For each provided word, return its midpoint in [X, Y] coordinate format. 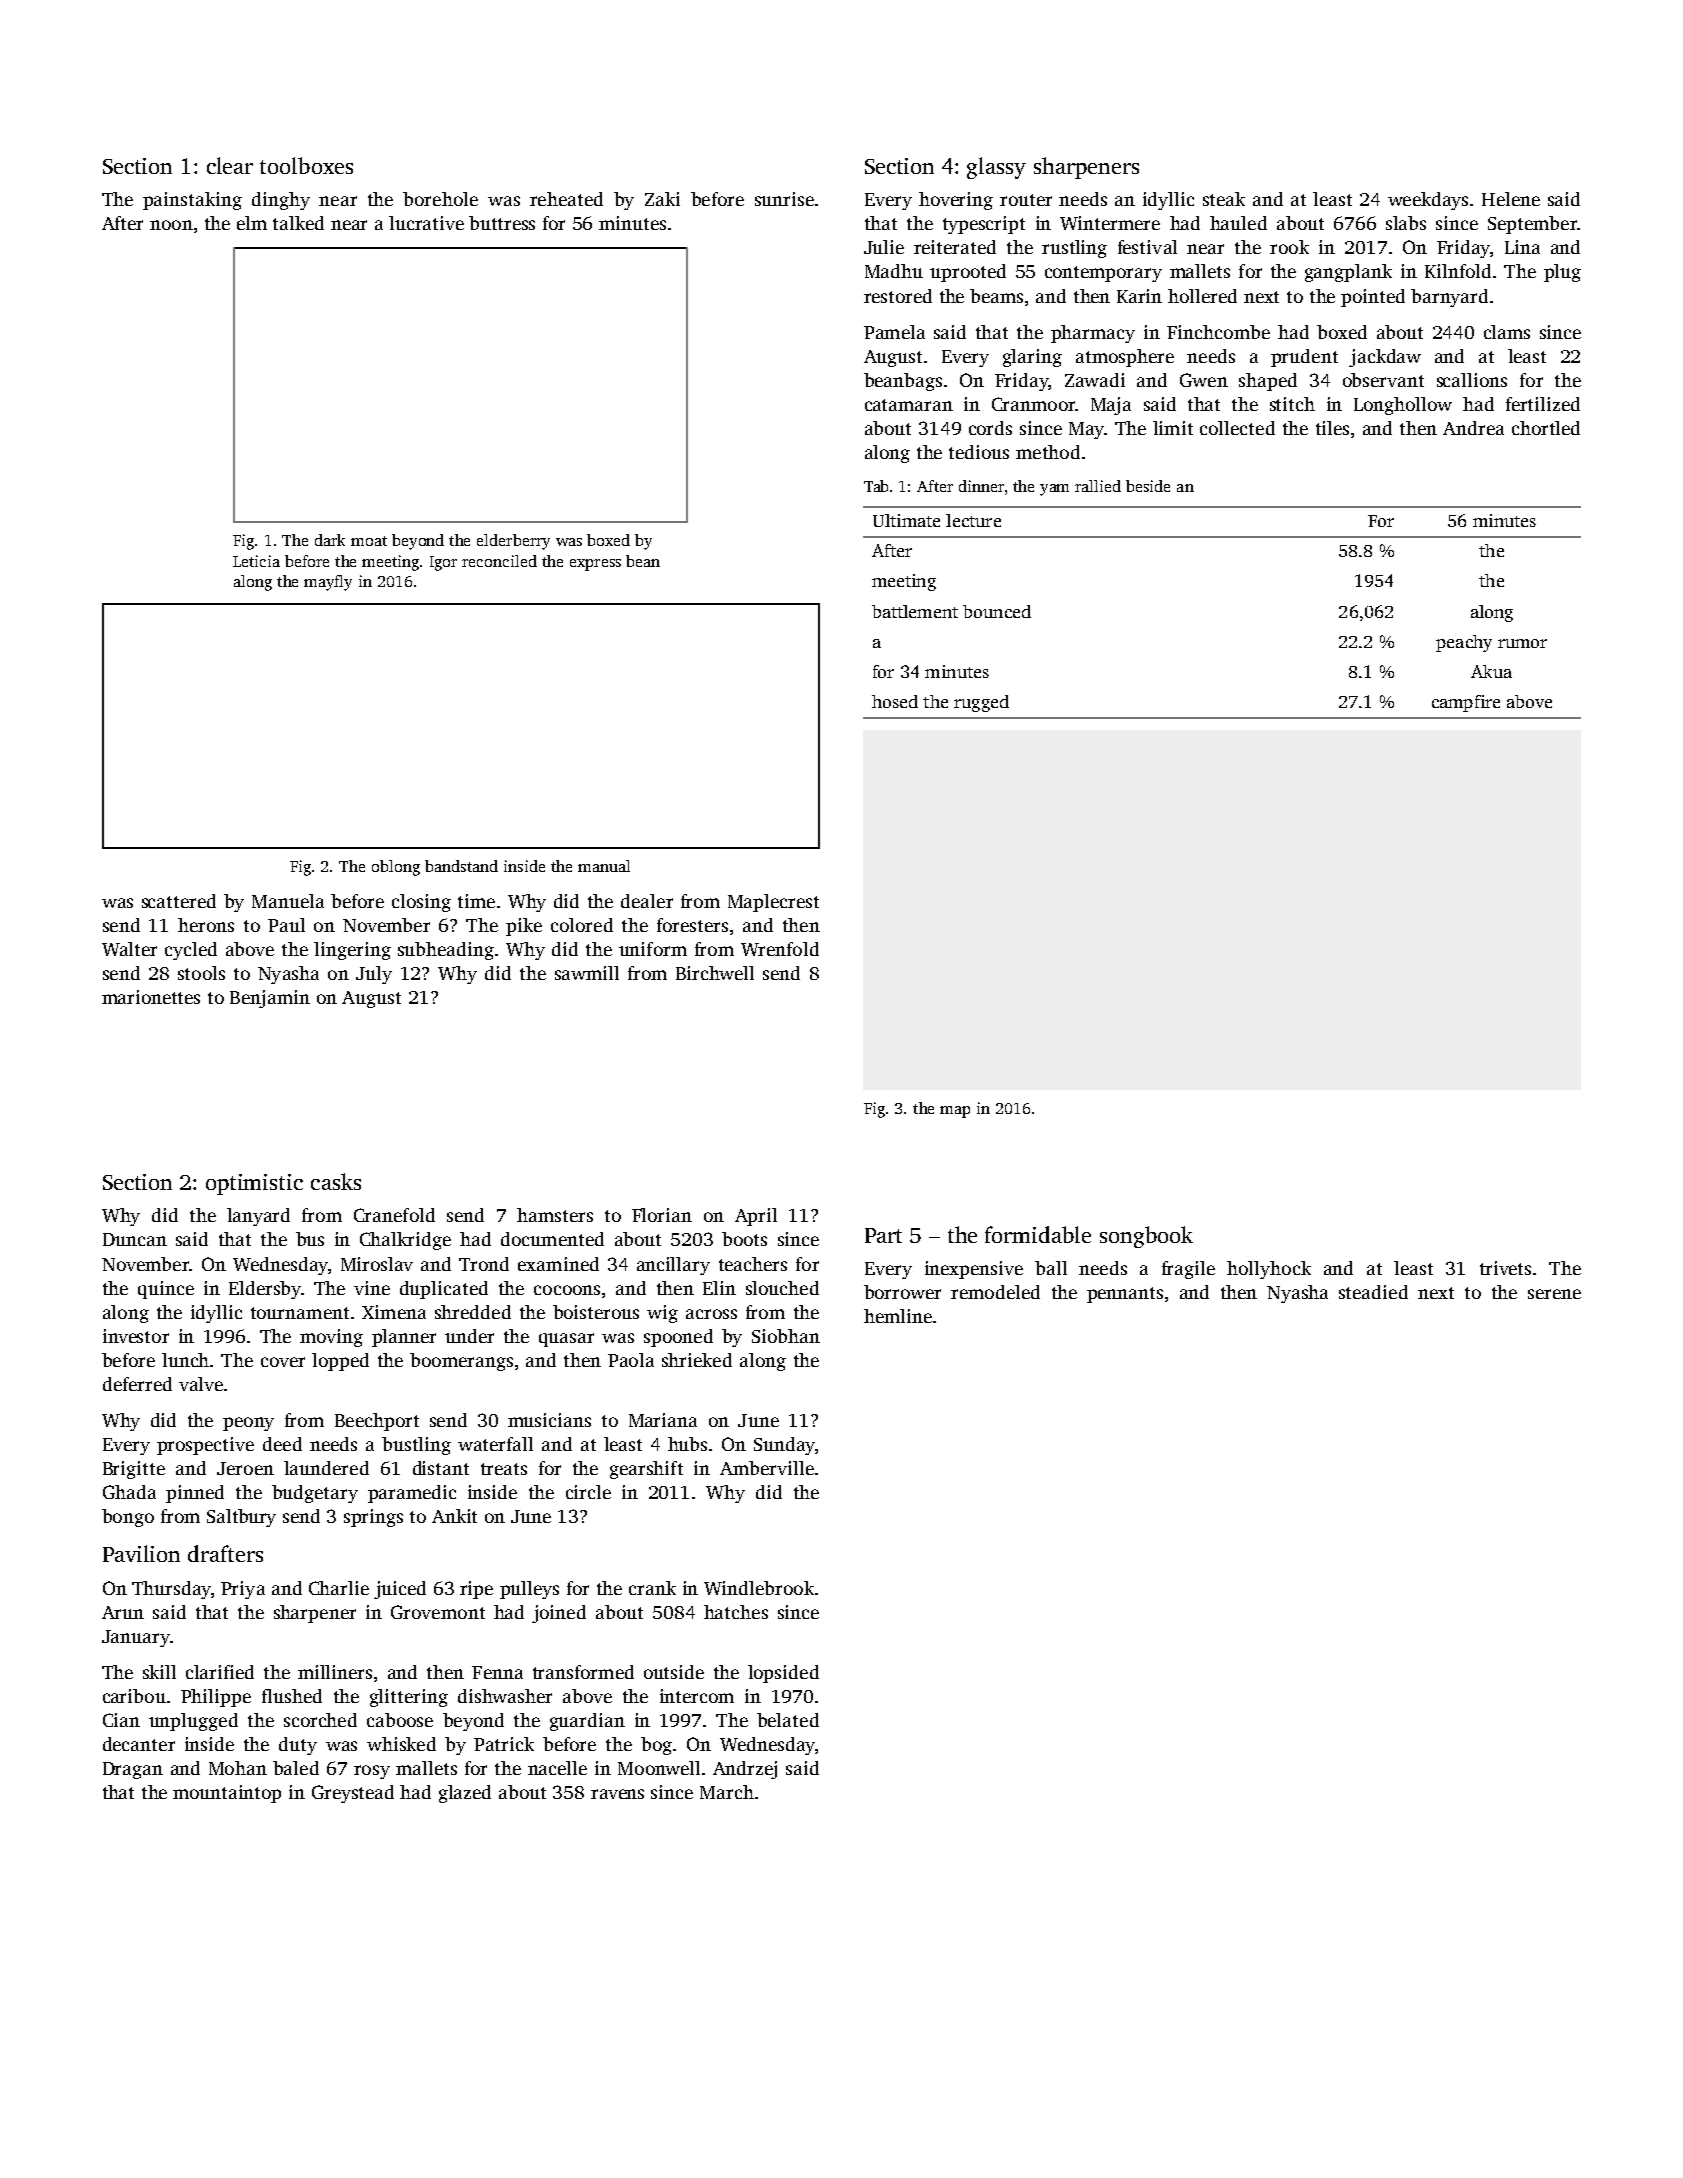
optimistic [254, 1184]
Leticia [256, 561]
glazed [465, 1794]
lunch [185, 1360]
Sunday [784, 1446]
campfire [1466, 703]
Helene [1511, 199]
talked [298, 223]
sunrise [784, 199]
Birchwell [715, 973]
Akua [1491, 671]
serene [1554, 1294]
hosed [895, 701]
